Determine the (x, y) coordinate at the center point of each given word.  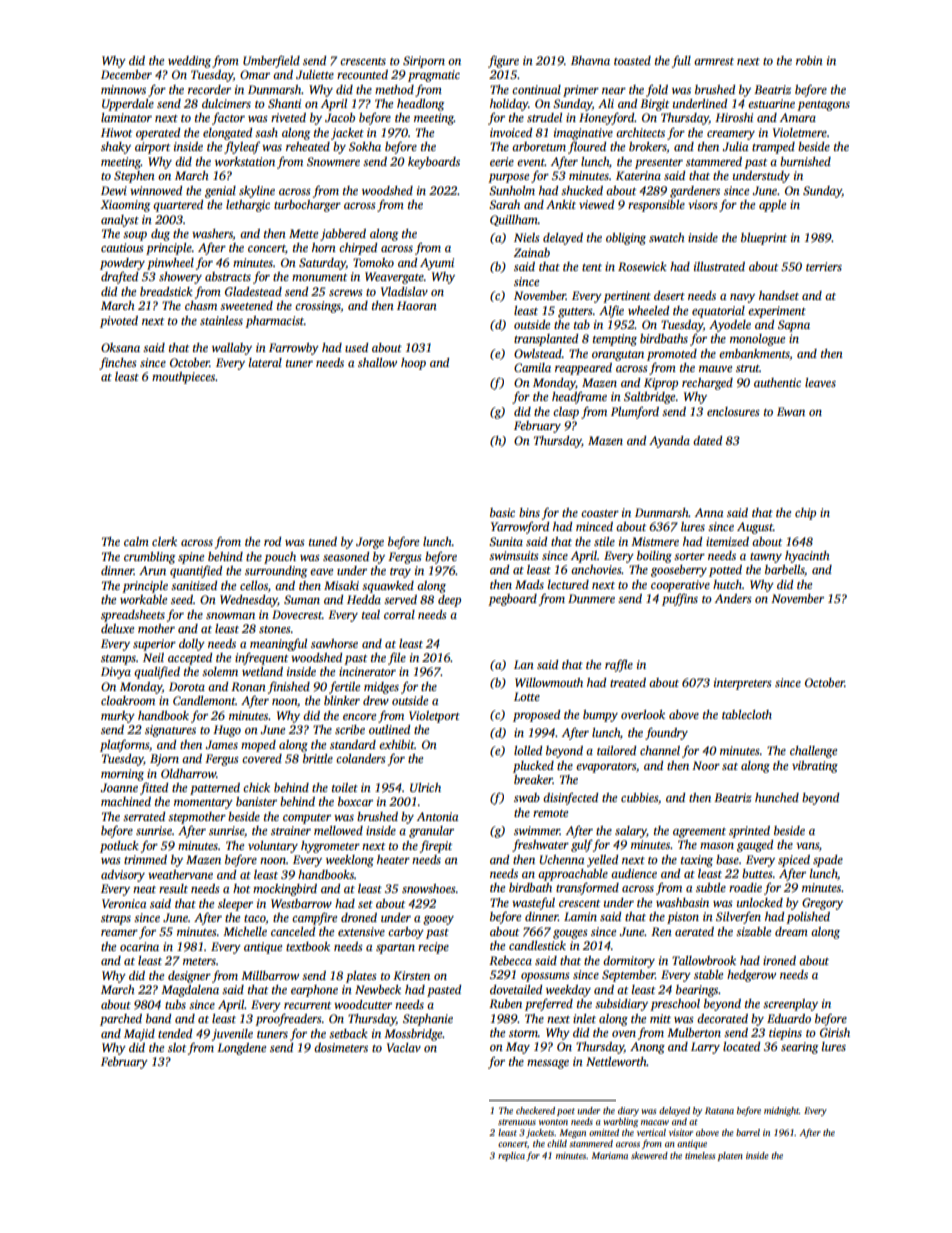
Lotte (527, 696)
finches (118, 363)
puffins (680, 599)
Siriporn (424, 62)
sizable (753, 931)
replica (511, 1156)
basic (502, 512)
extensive (361, 931)
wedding (189, 62)
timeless (700, 1155)
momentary (203, 804)
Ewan (791, 411)
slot (177, 1047)
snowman (230, 616)
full (681, 61)
